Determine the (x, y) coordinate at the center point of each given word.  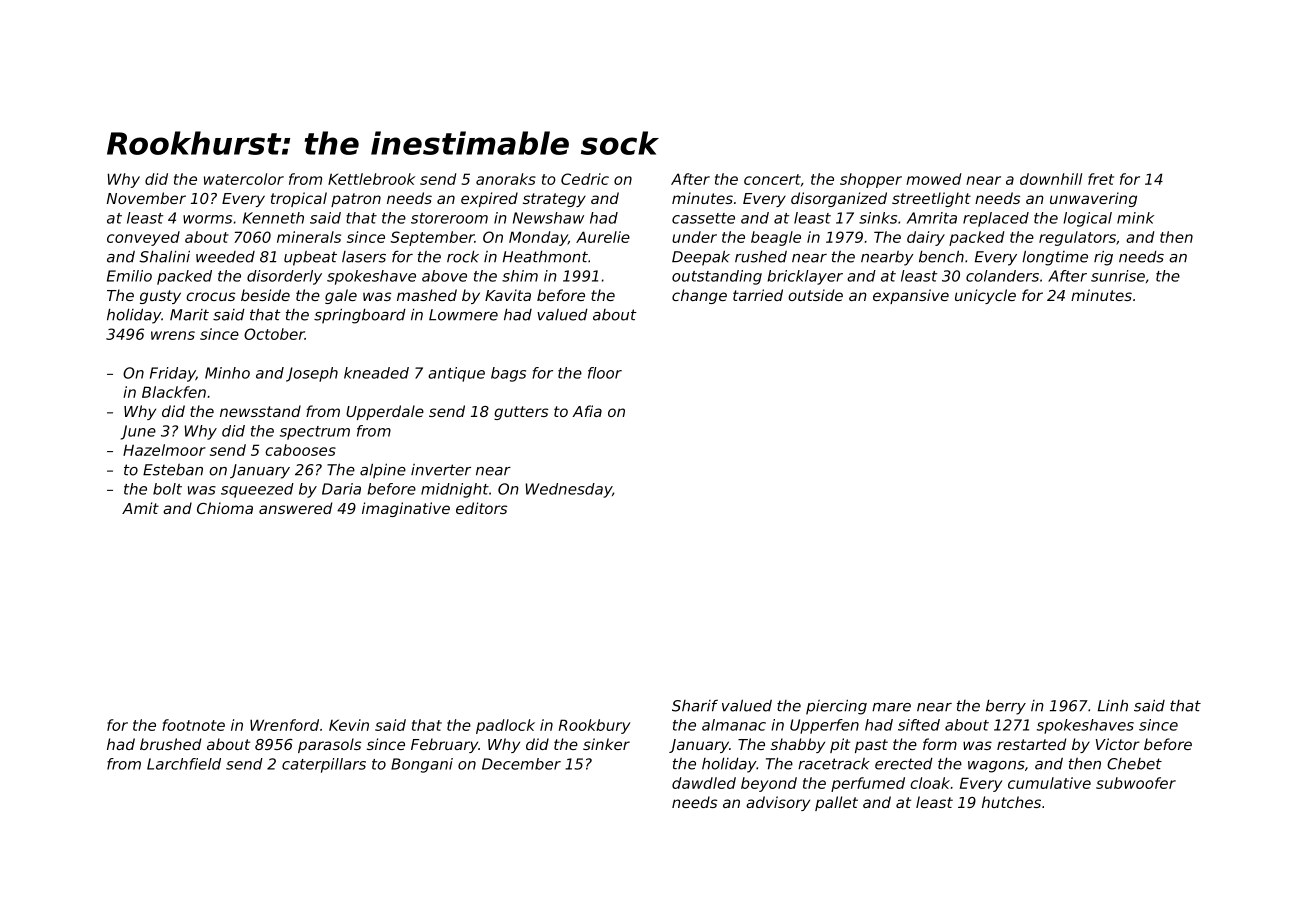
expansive (911, 296)
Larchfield (184, 764)
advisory (778, 803)
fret (1101, 179)
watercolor (244, 179)
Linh (1113, 706)
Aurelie (603, 237)
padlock (505, 726)
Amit (140, 508)
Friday (173, 374)
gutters (521, 413)
